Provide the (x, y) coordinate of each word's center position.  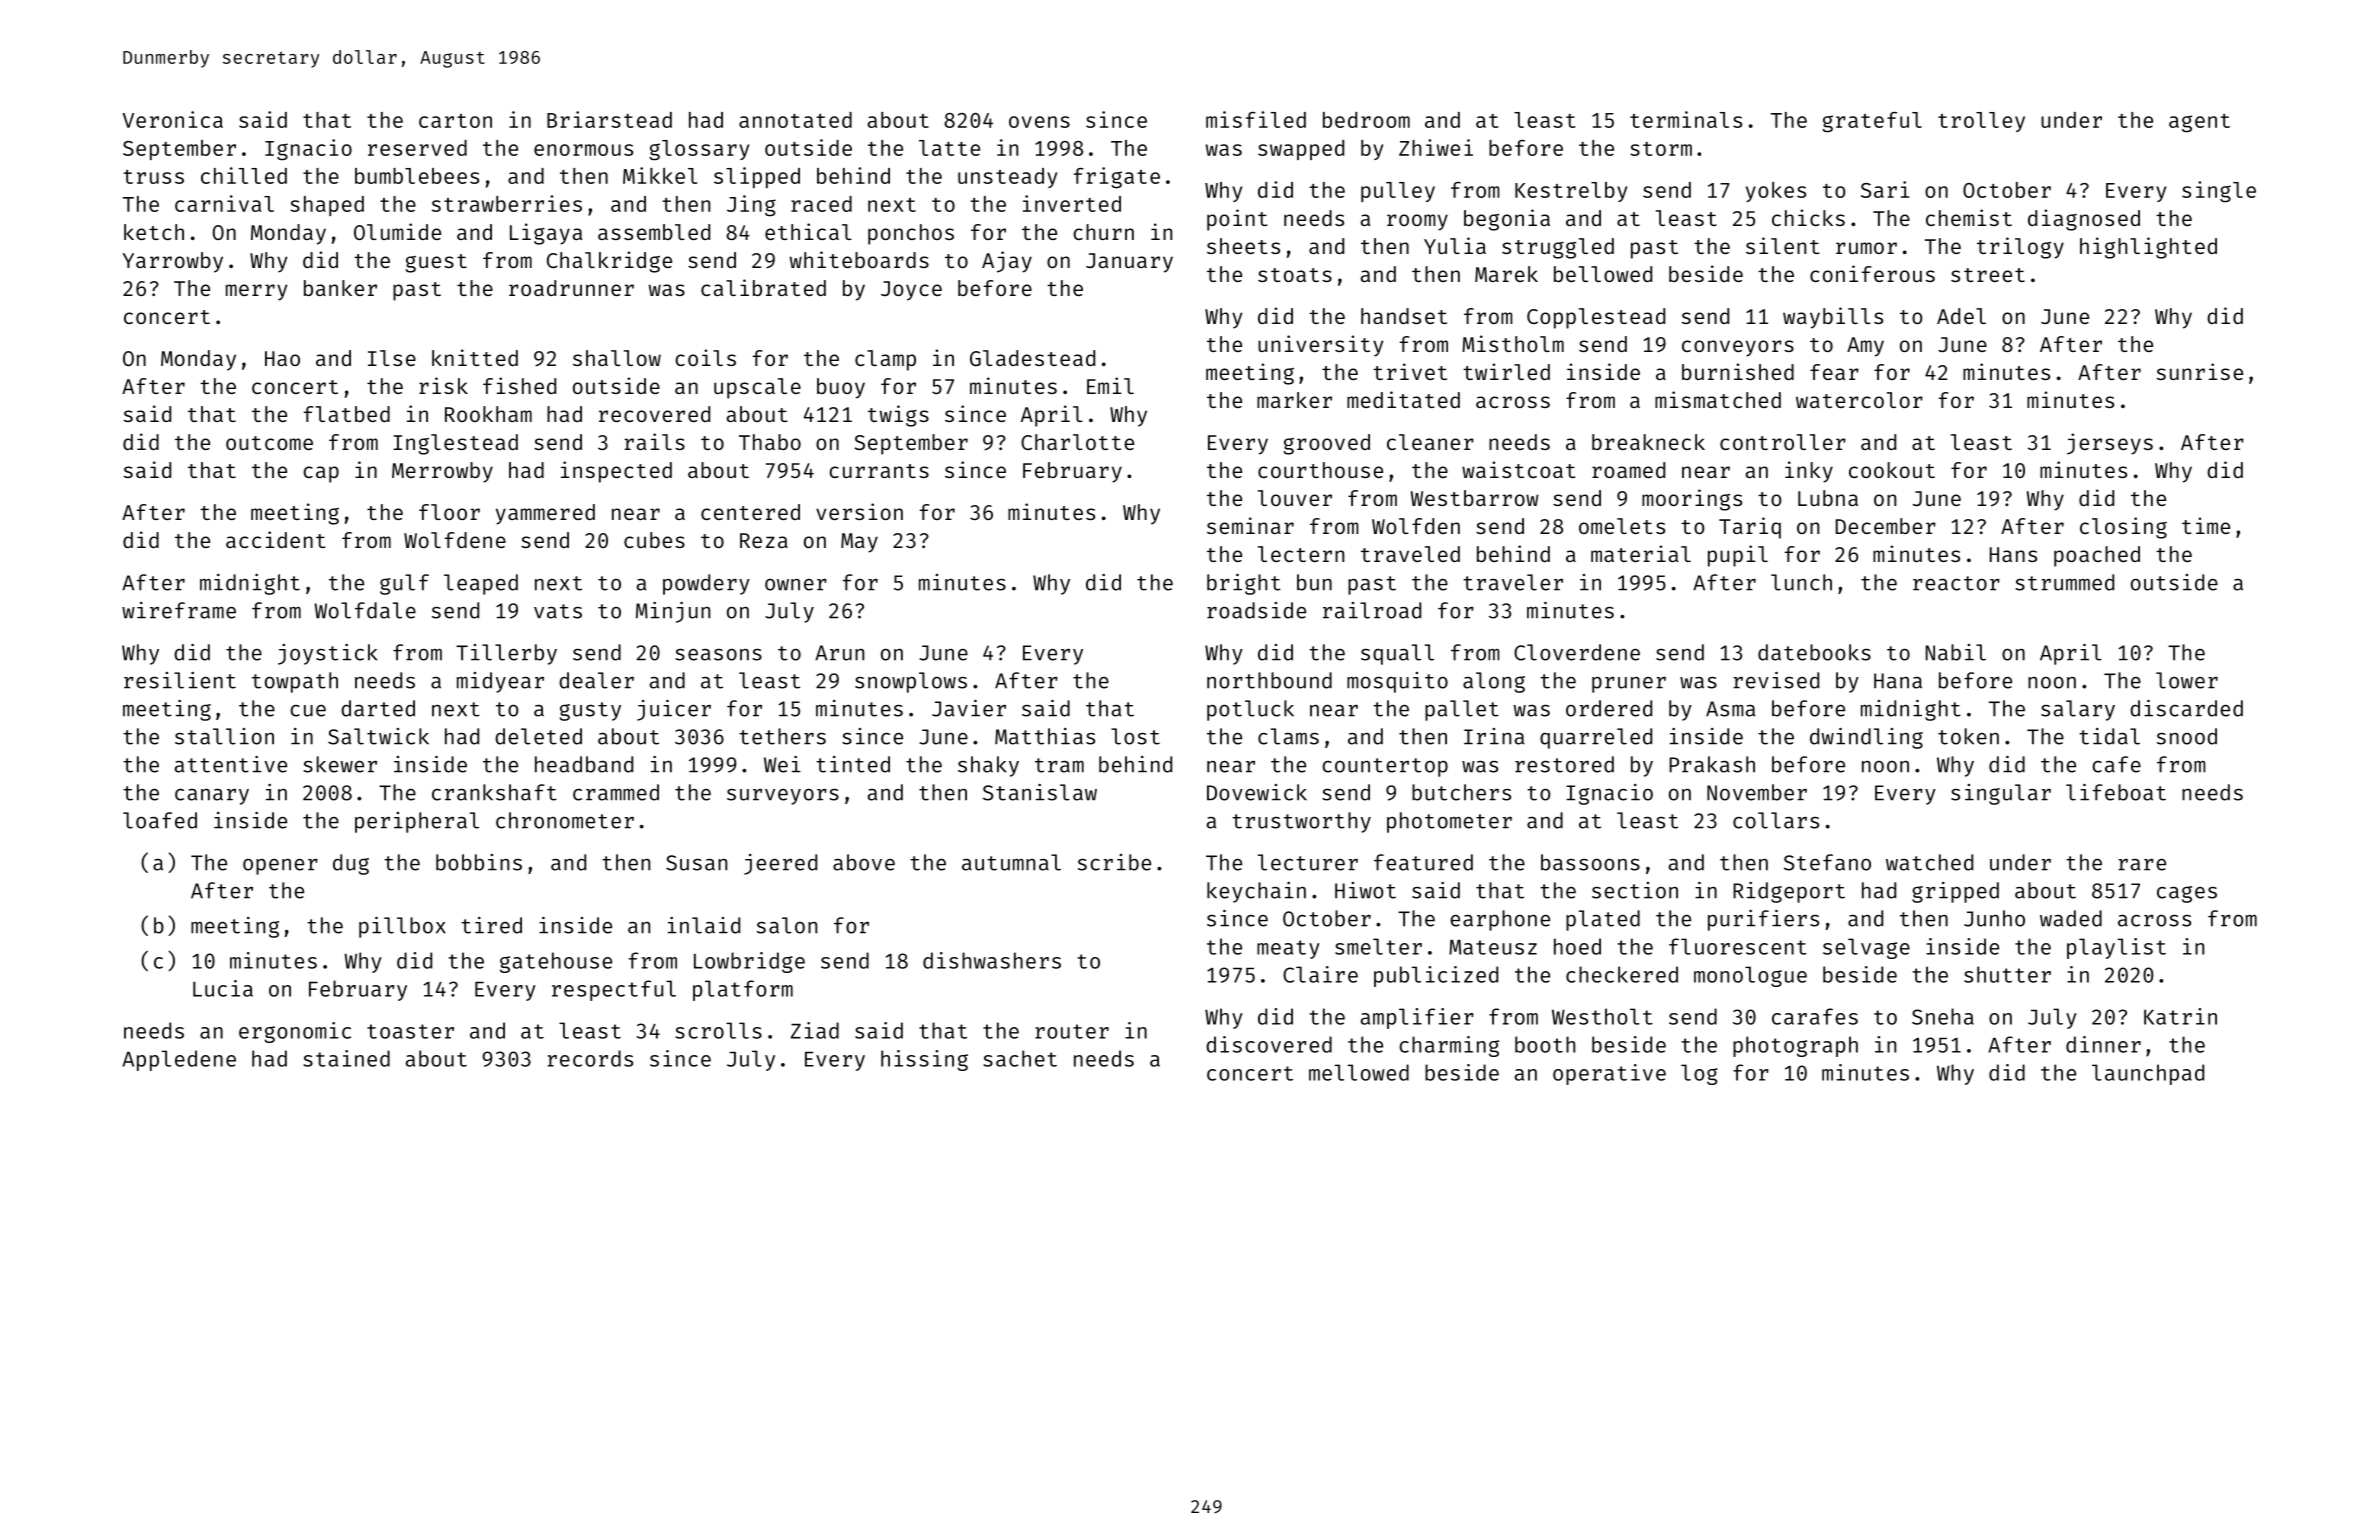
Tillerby (506, 654)
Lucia (223, 988)
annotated (795, 120)
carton (455, 121)
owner (796, 585)
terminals (1686, 119)
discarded (2186, 708)
